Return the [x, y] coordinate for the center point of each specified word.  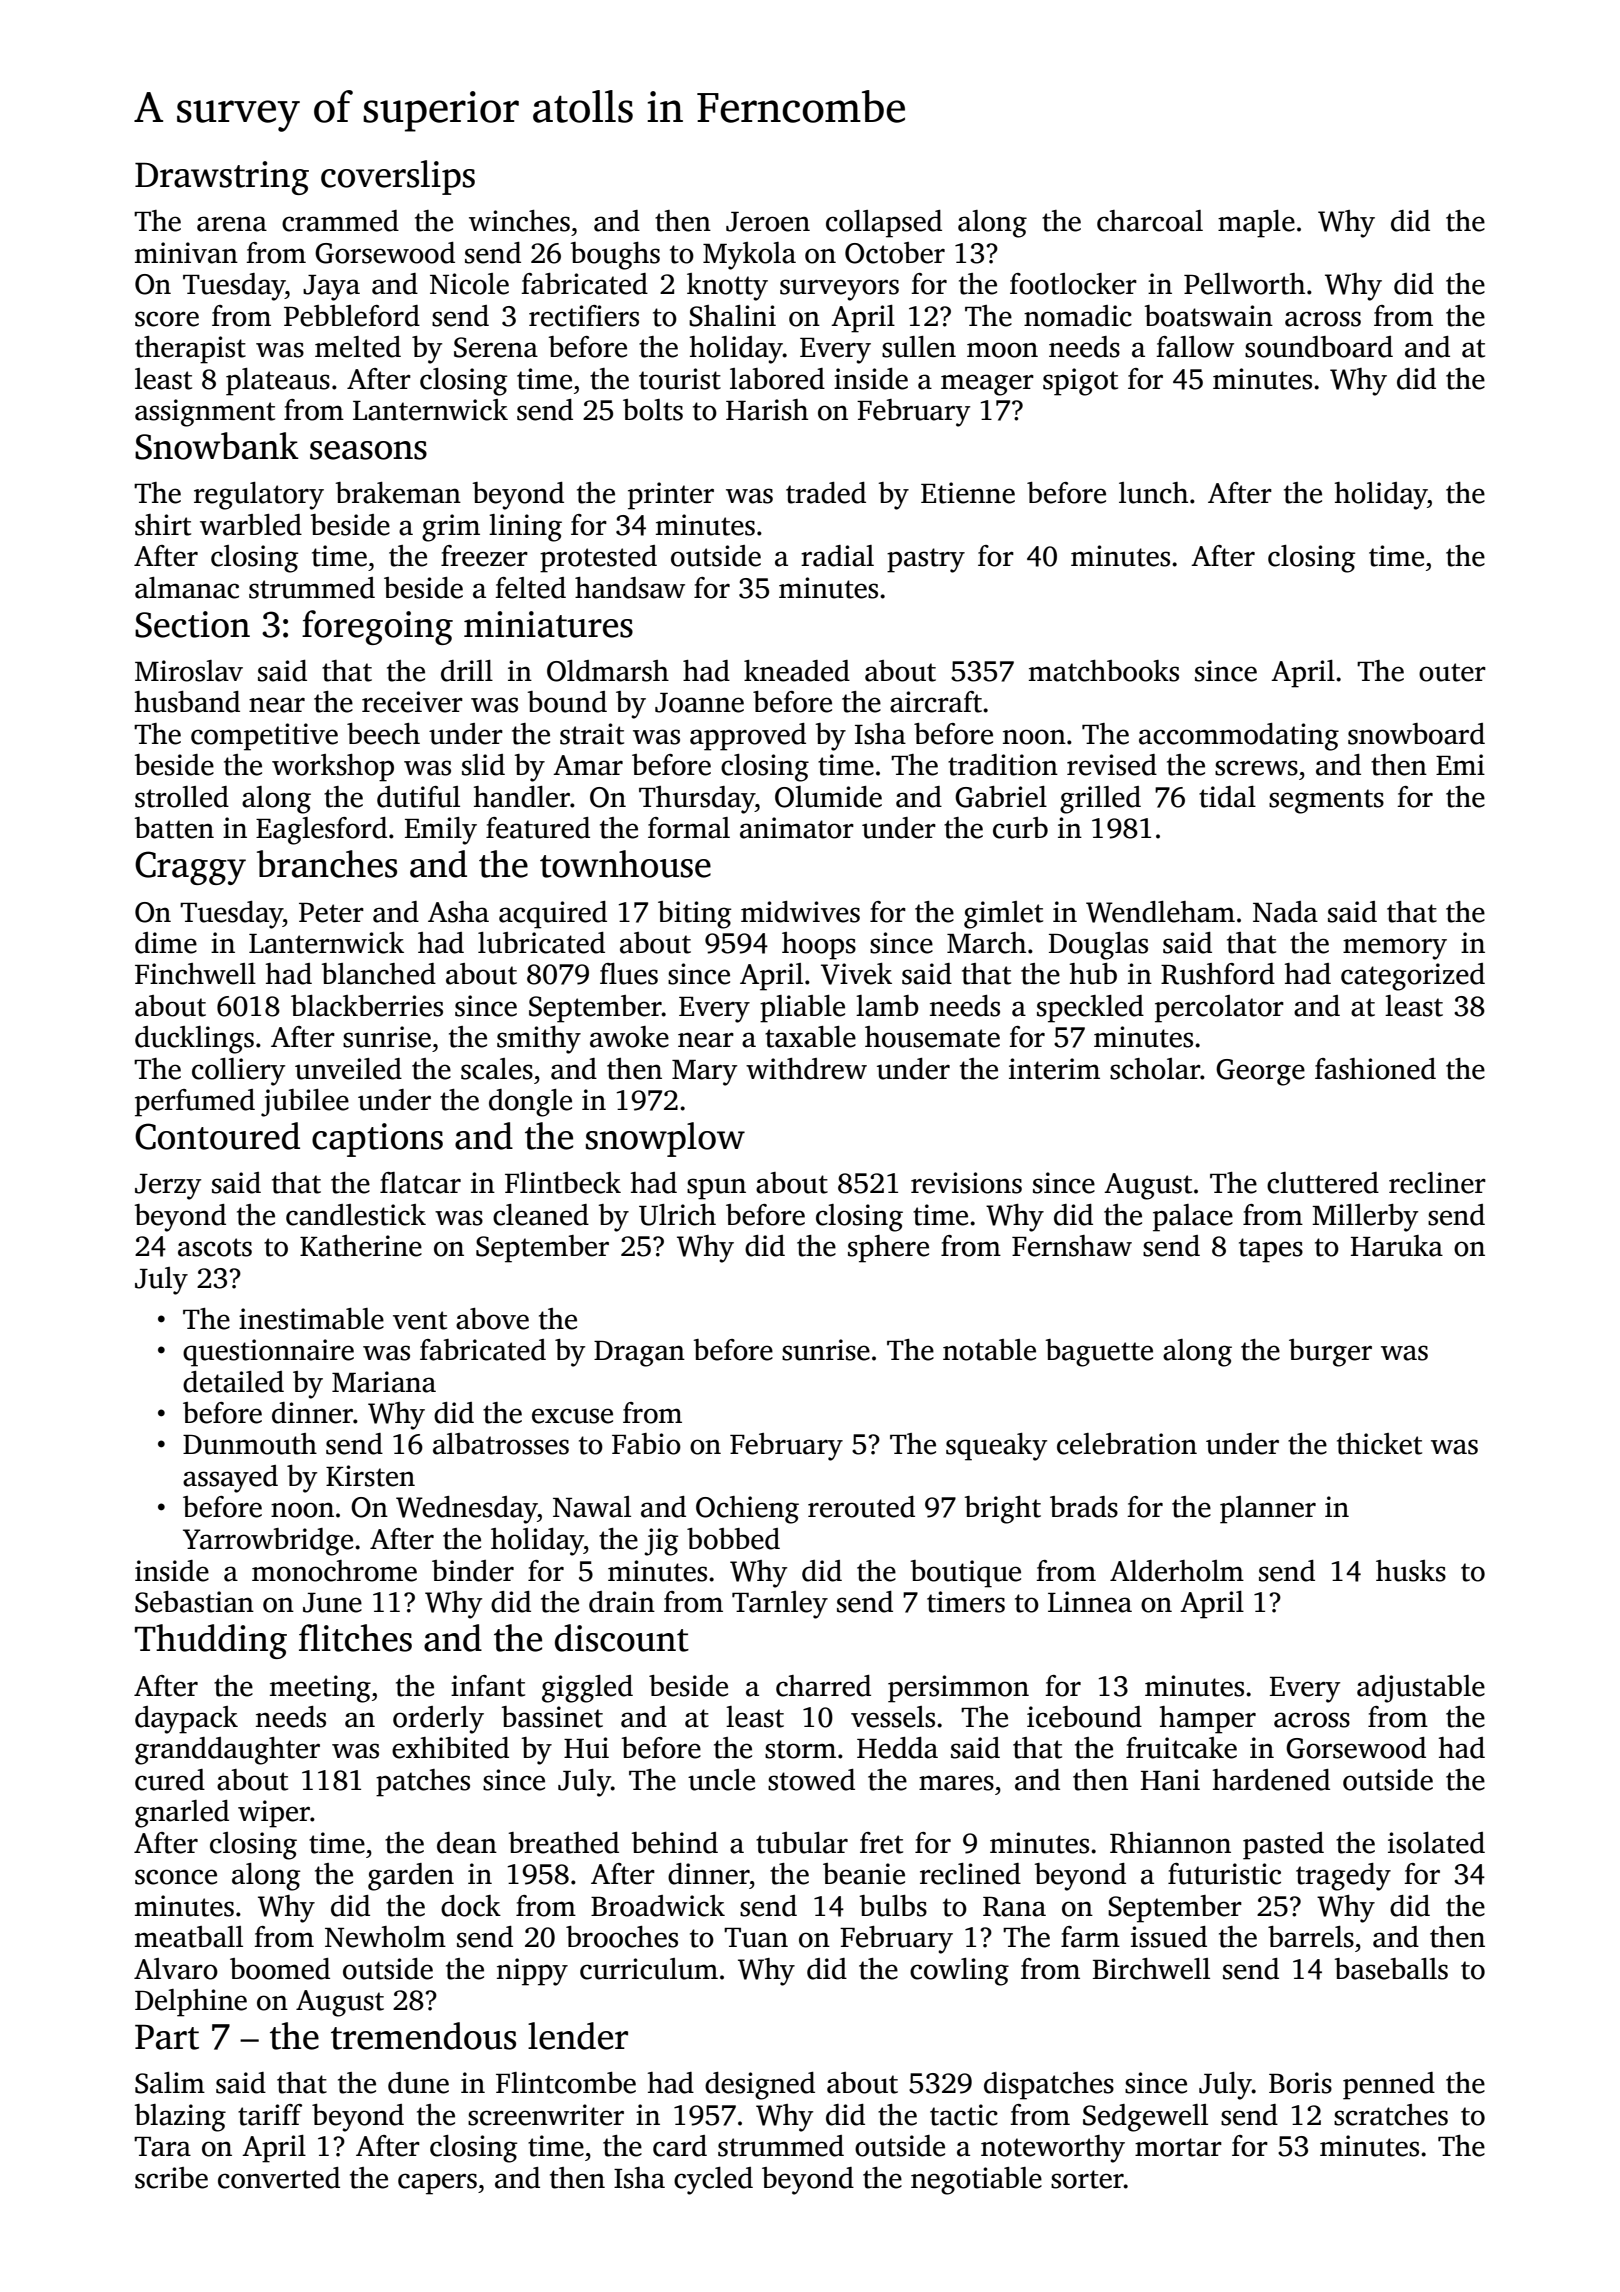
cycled [713, 2181]
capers [437, 2184]
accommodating [1239, 737]
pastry [926, 560]
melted [358, 347]
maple [1256, 224]
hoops [819, 946]
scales [497, 1069]
